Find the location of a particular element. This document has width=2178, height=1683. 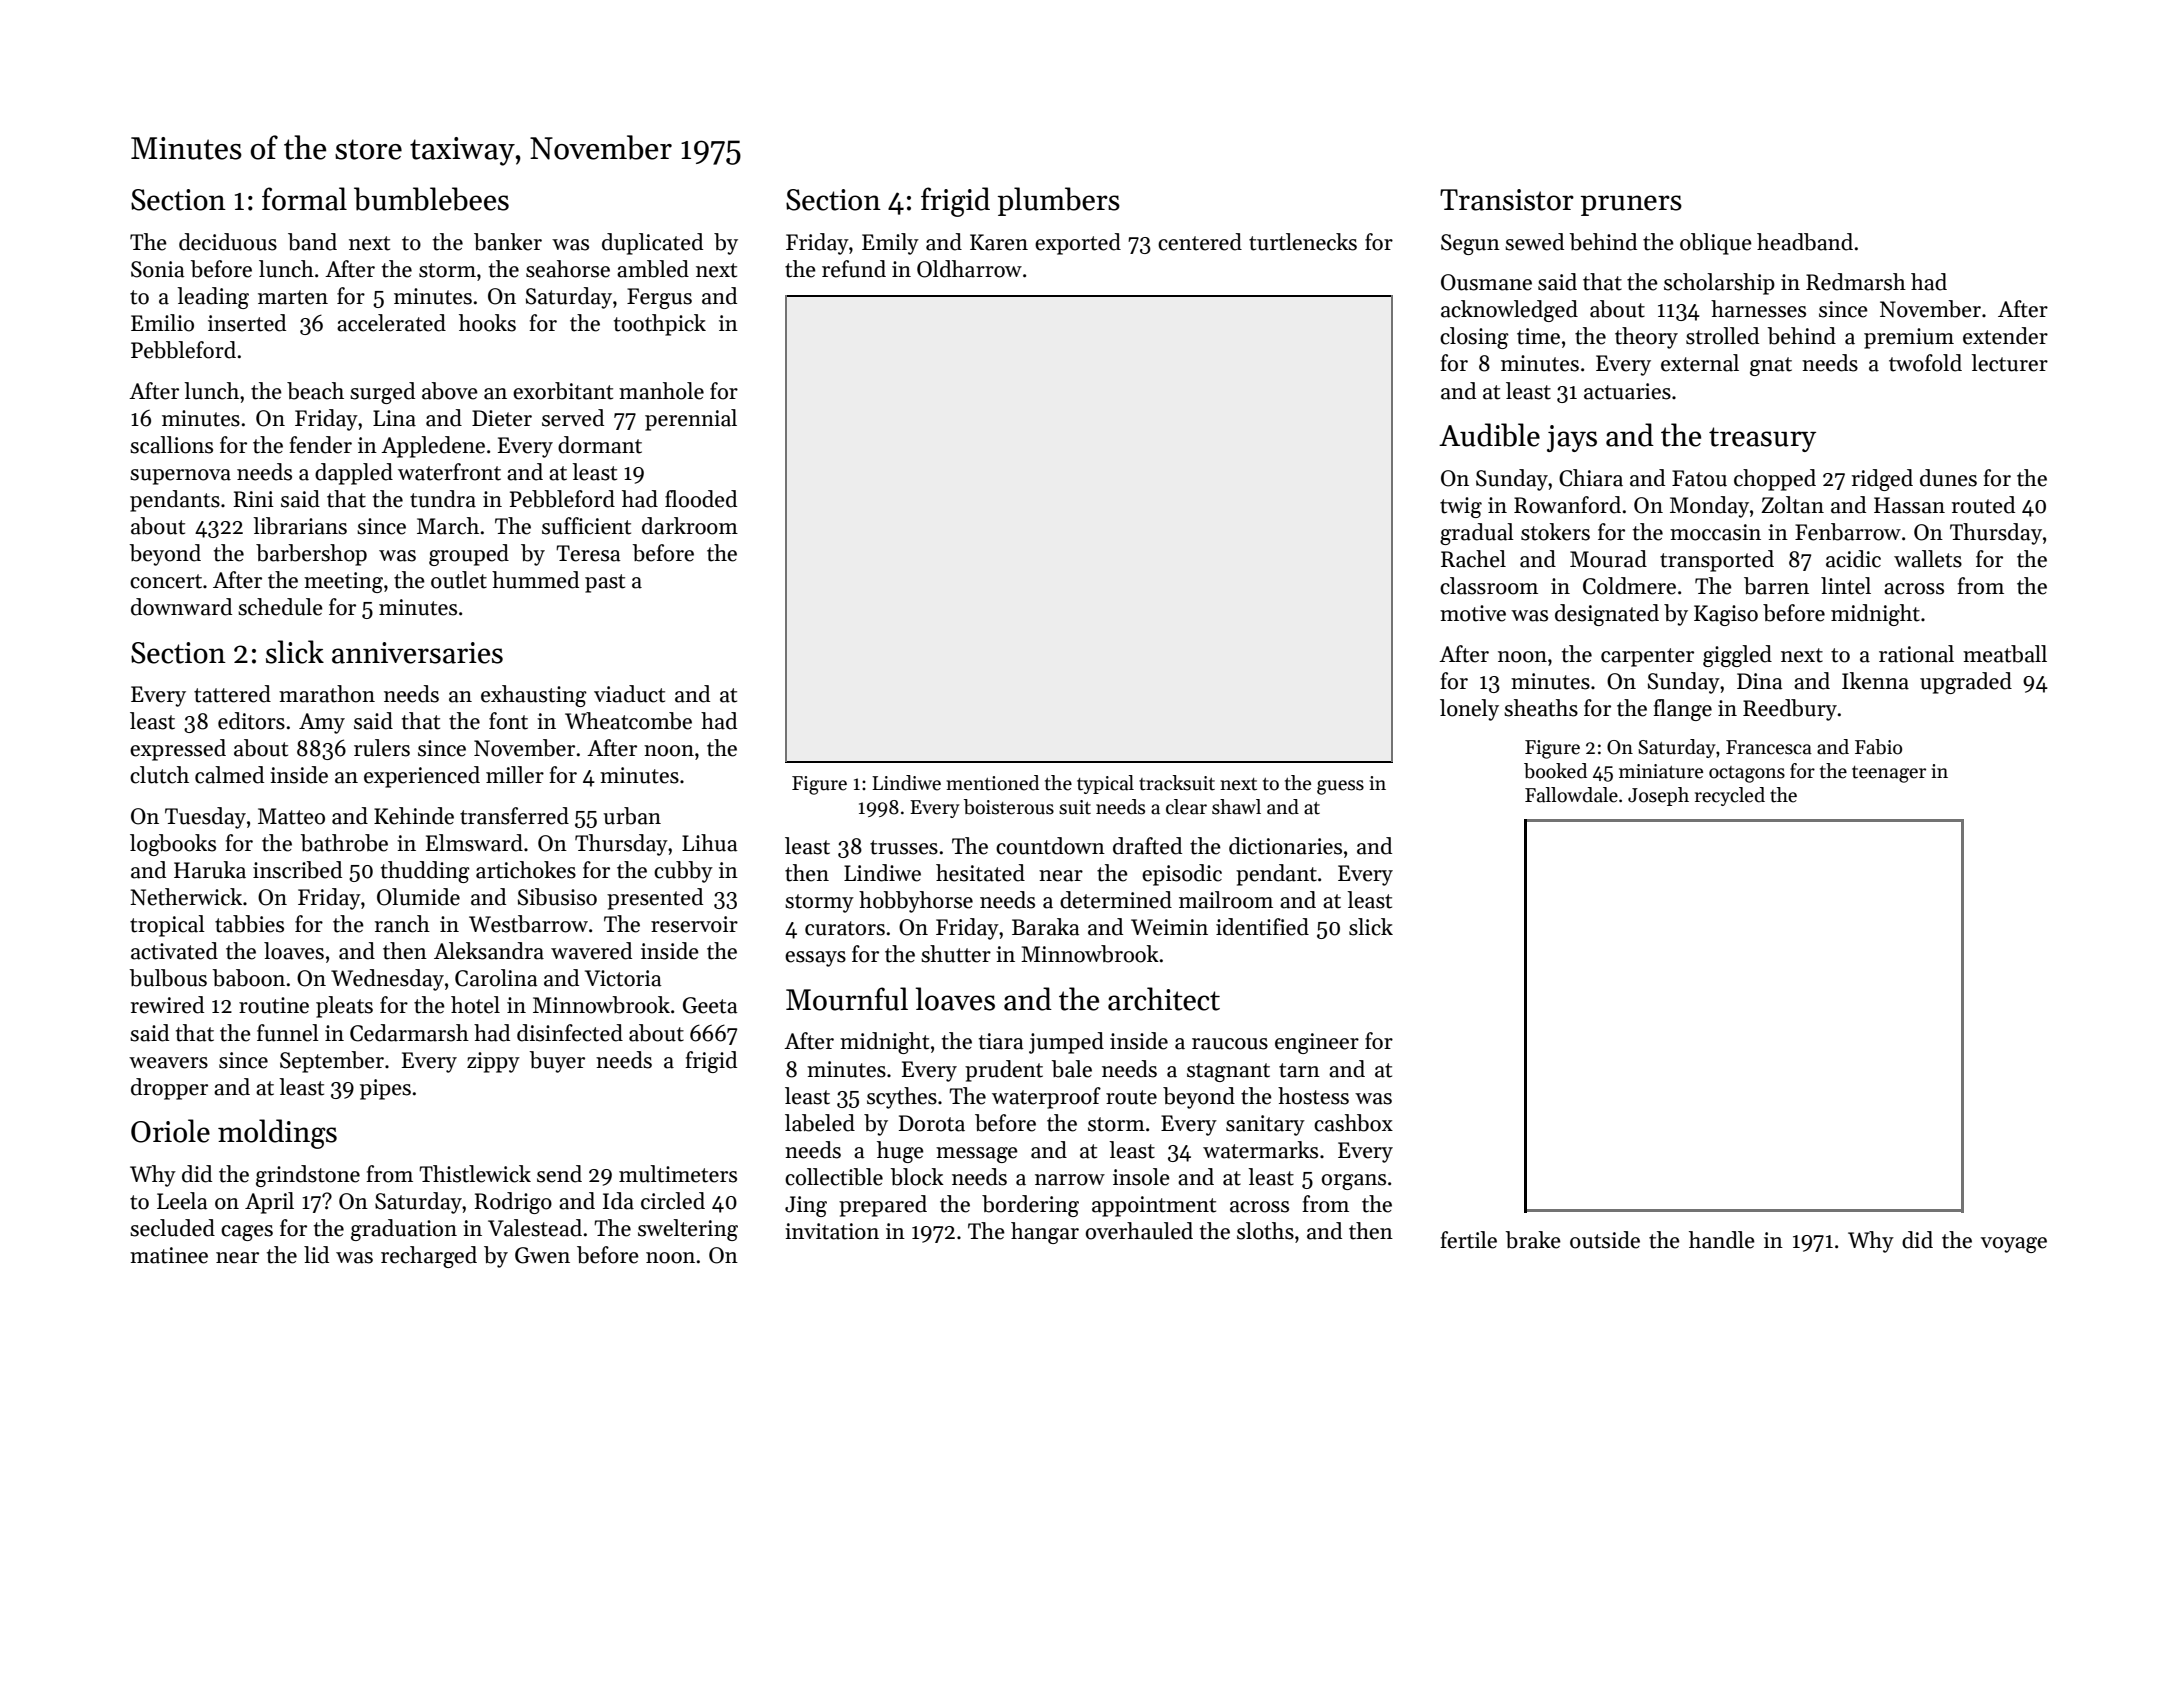

episodic is located at coordinates (1182, 875).
